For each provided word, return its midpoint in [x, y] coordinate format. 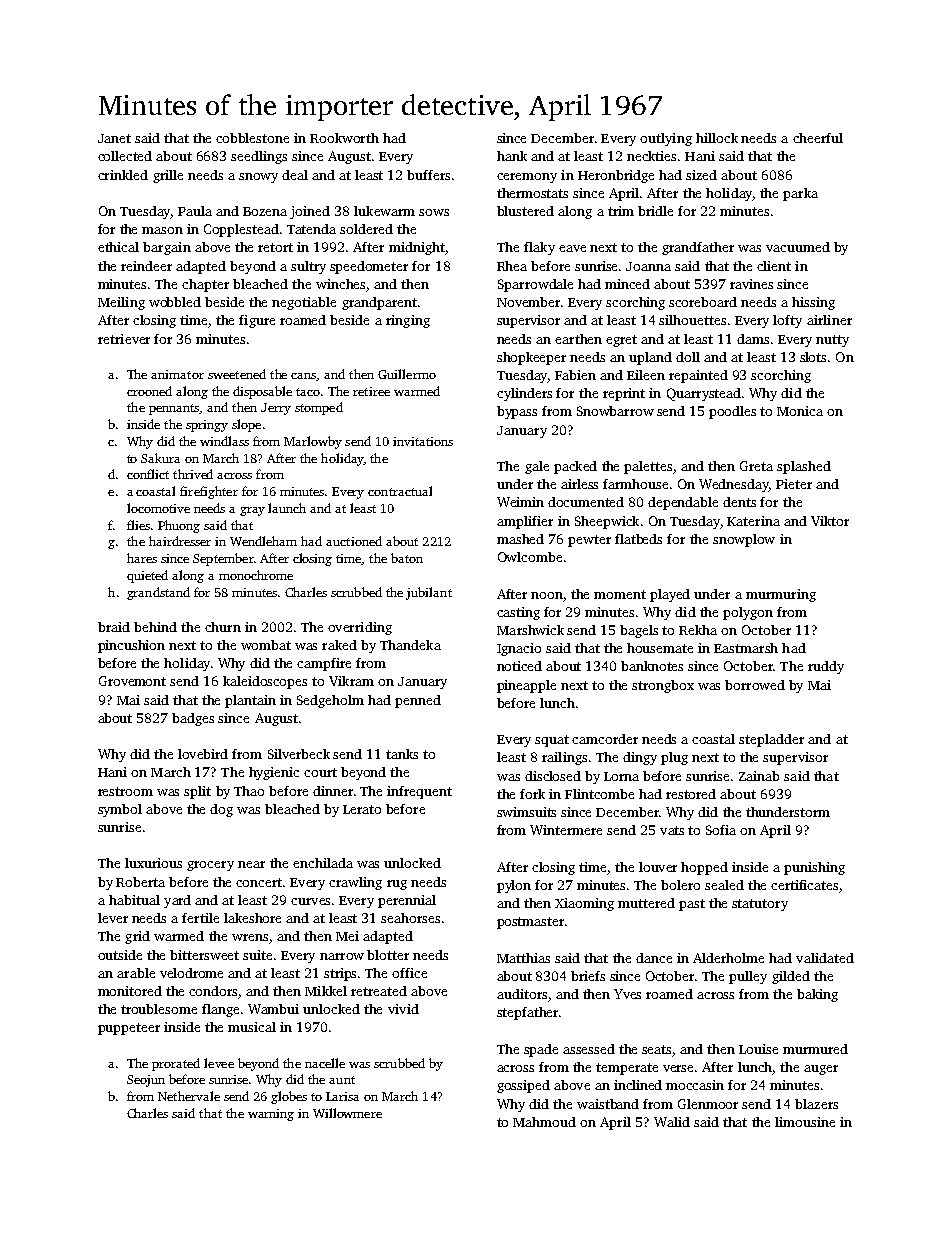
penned [418, 701]
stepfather [527, 1013]
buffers [428, 175]
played [670, 595]
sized [701, 175]
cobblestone [252, 138]
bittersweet [204, 955]
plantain [250, 701]
